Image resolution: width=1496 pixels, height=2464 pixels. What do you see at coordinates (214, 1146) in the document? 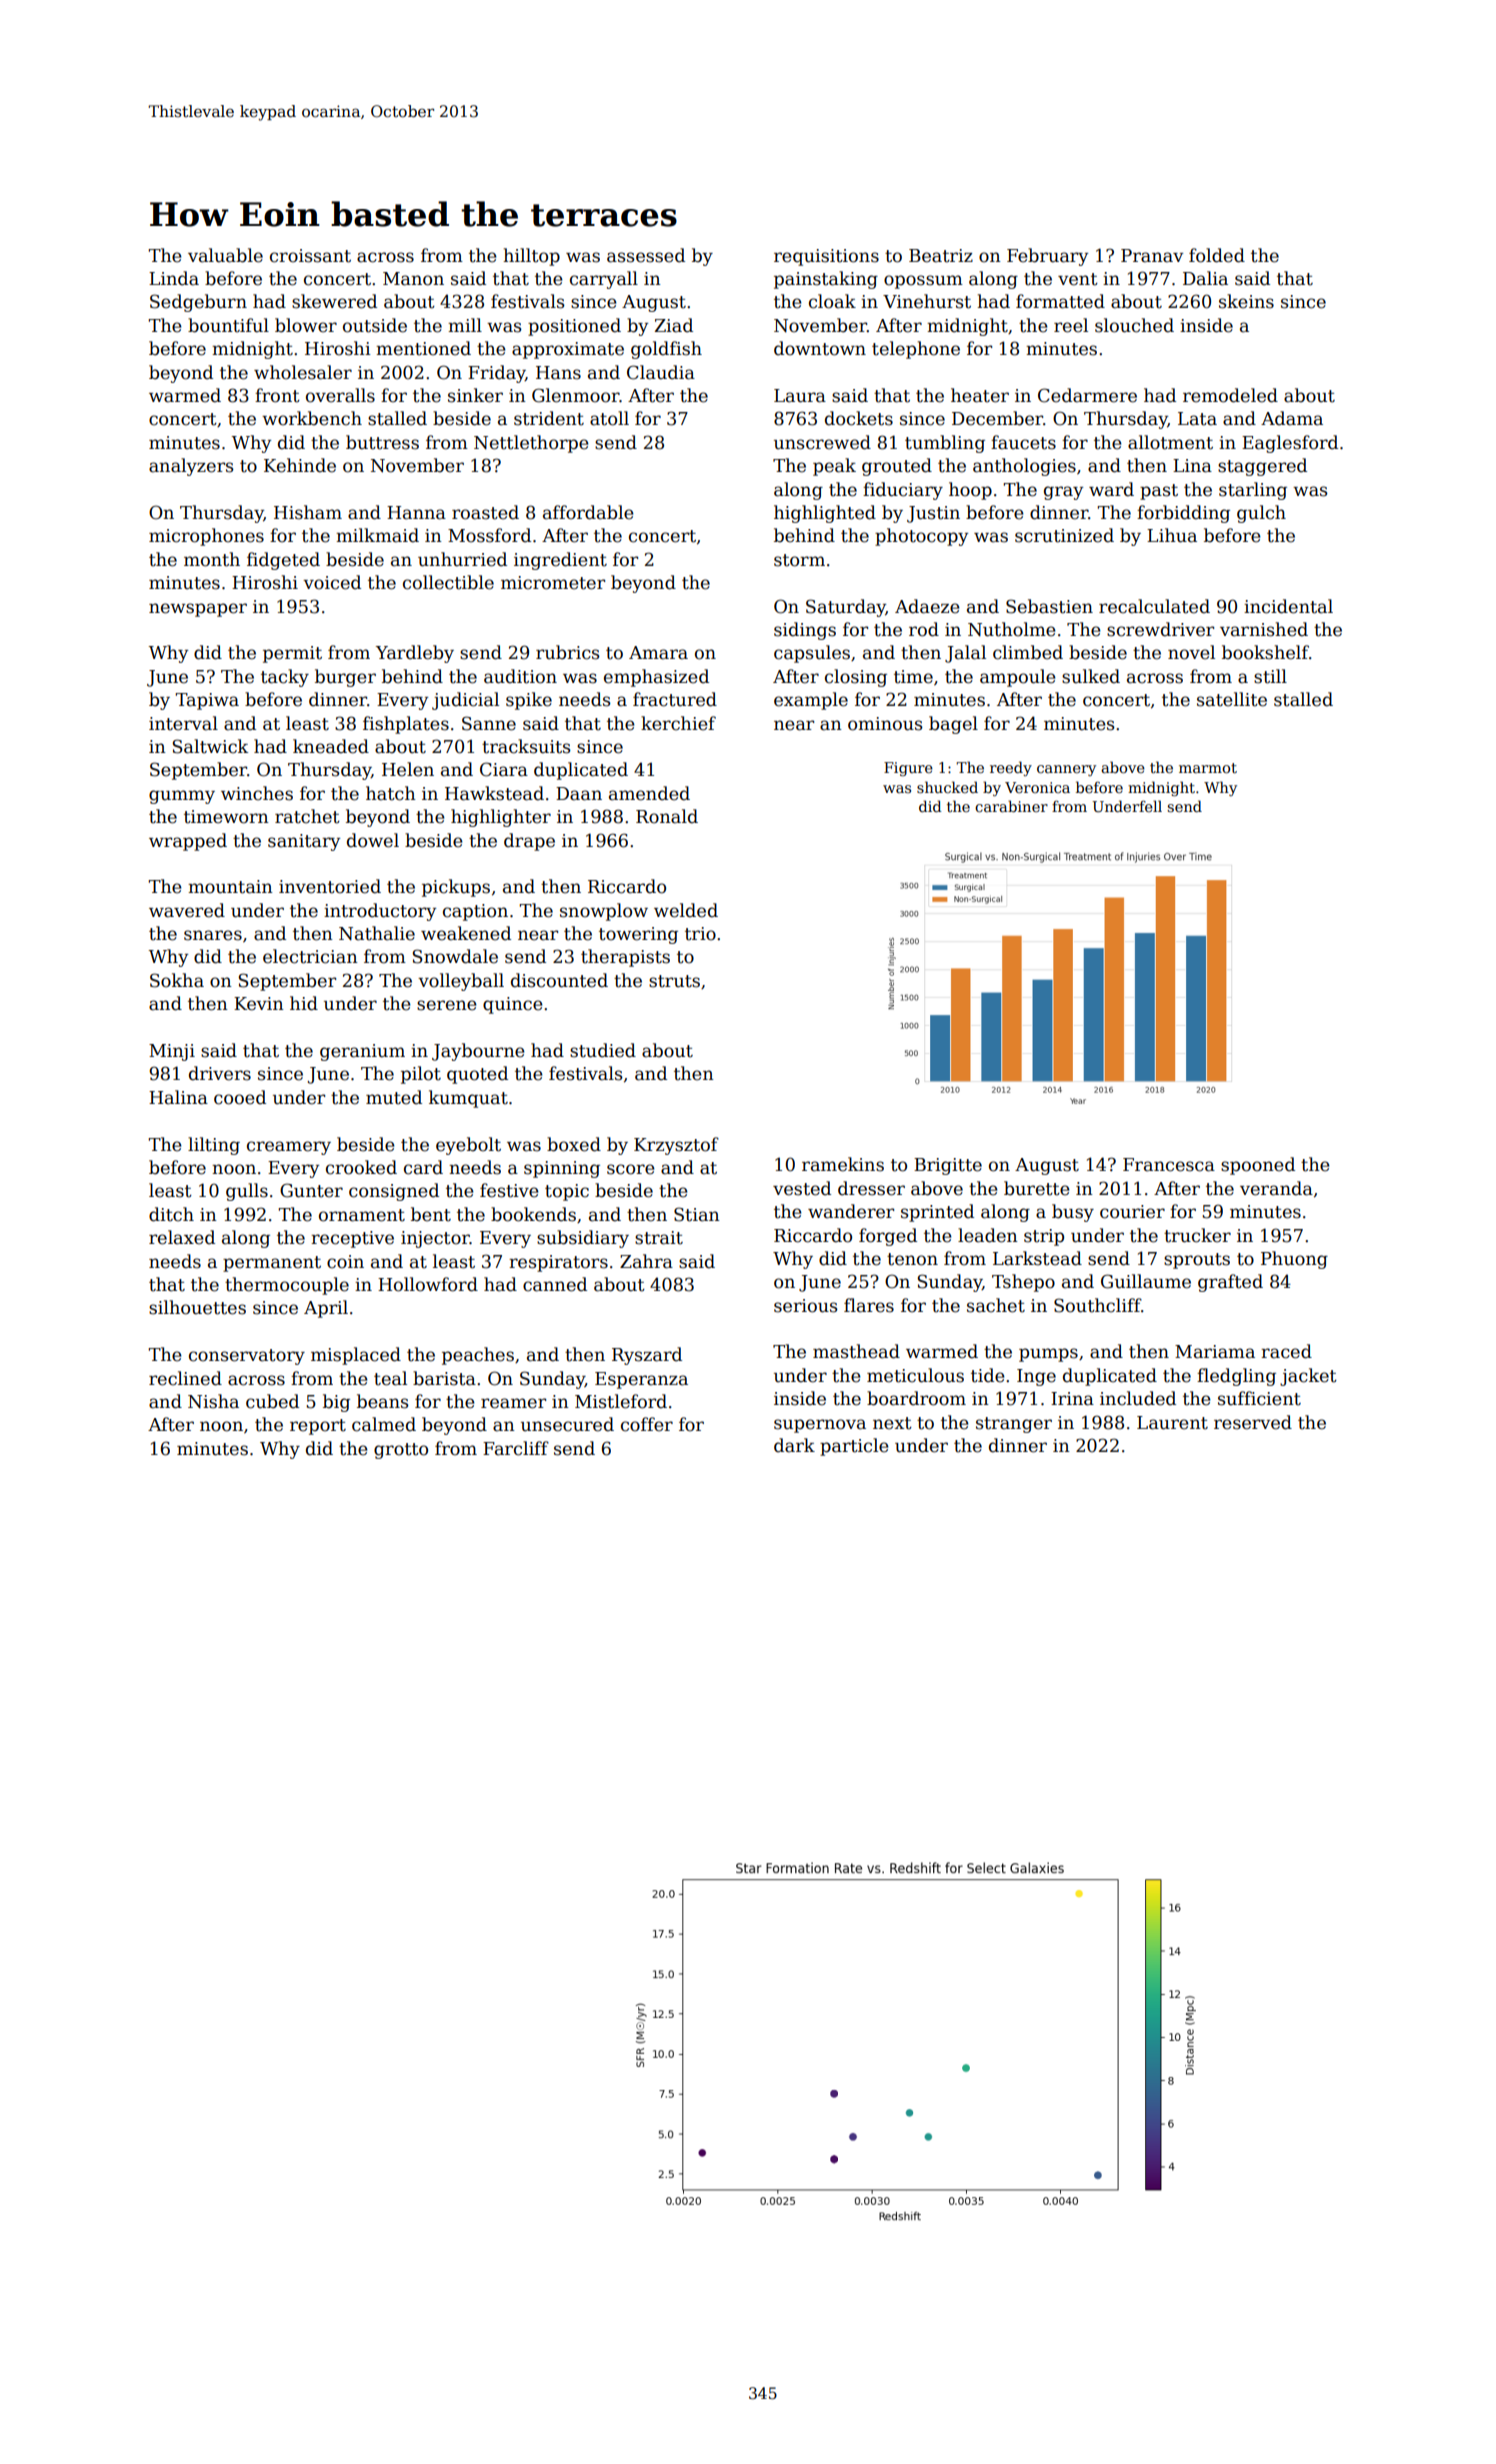
I see `lilting` at bounding box center [214, 1146].
